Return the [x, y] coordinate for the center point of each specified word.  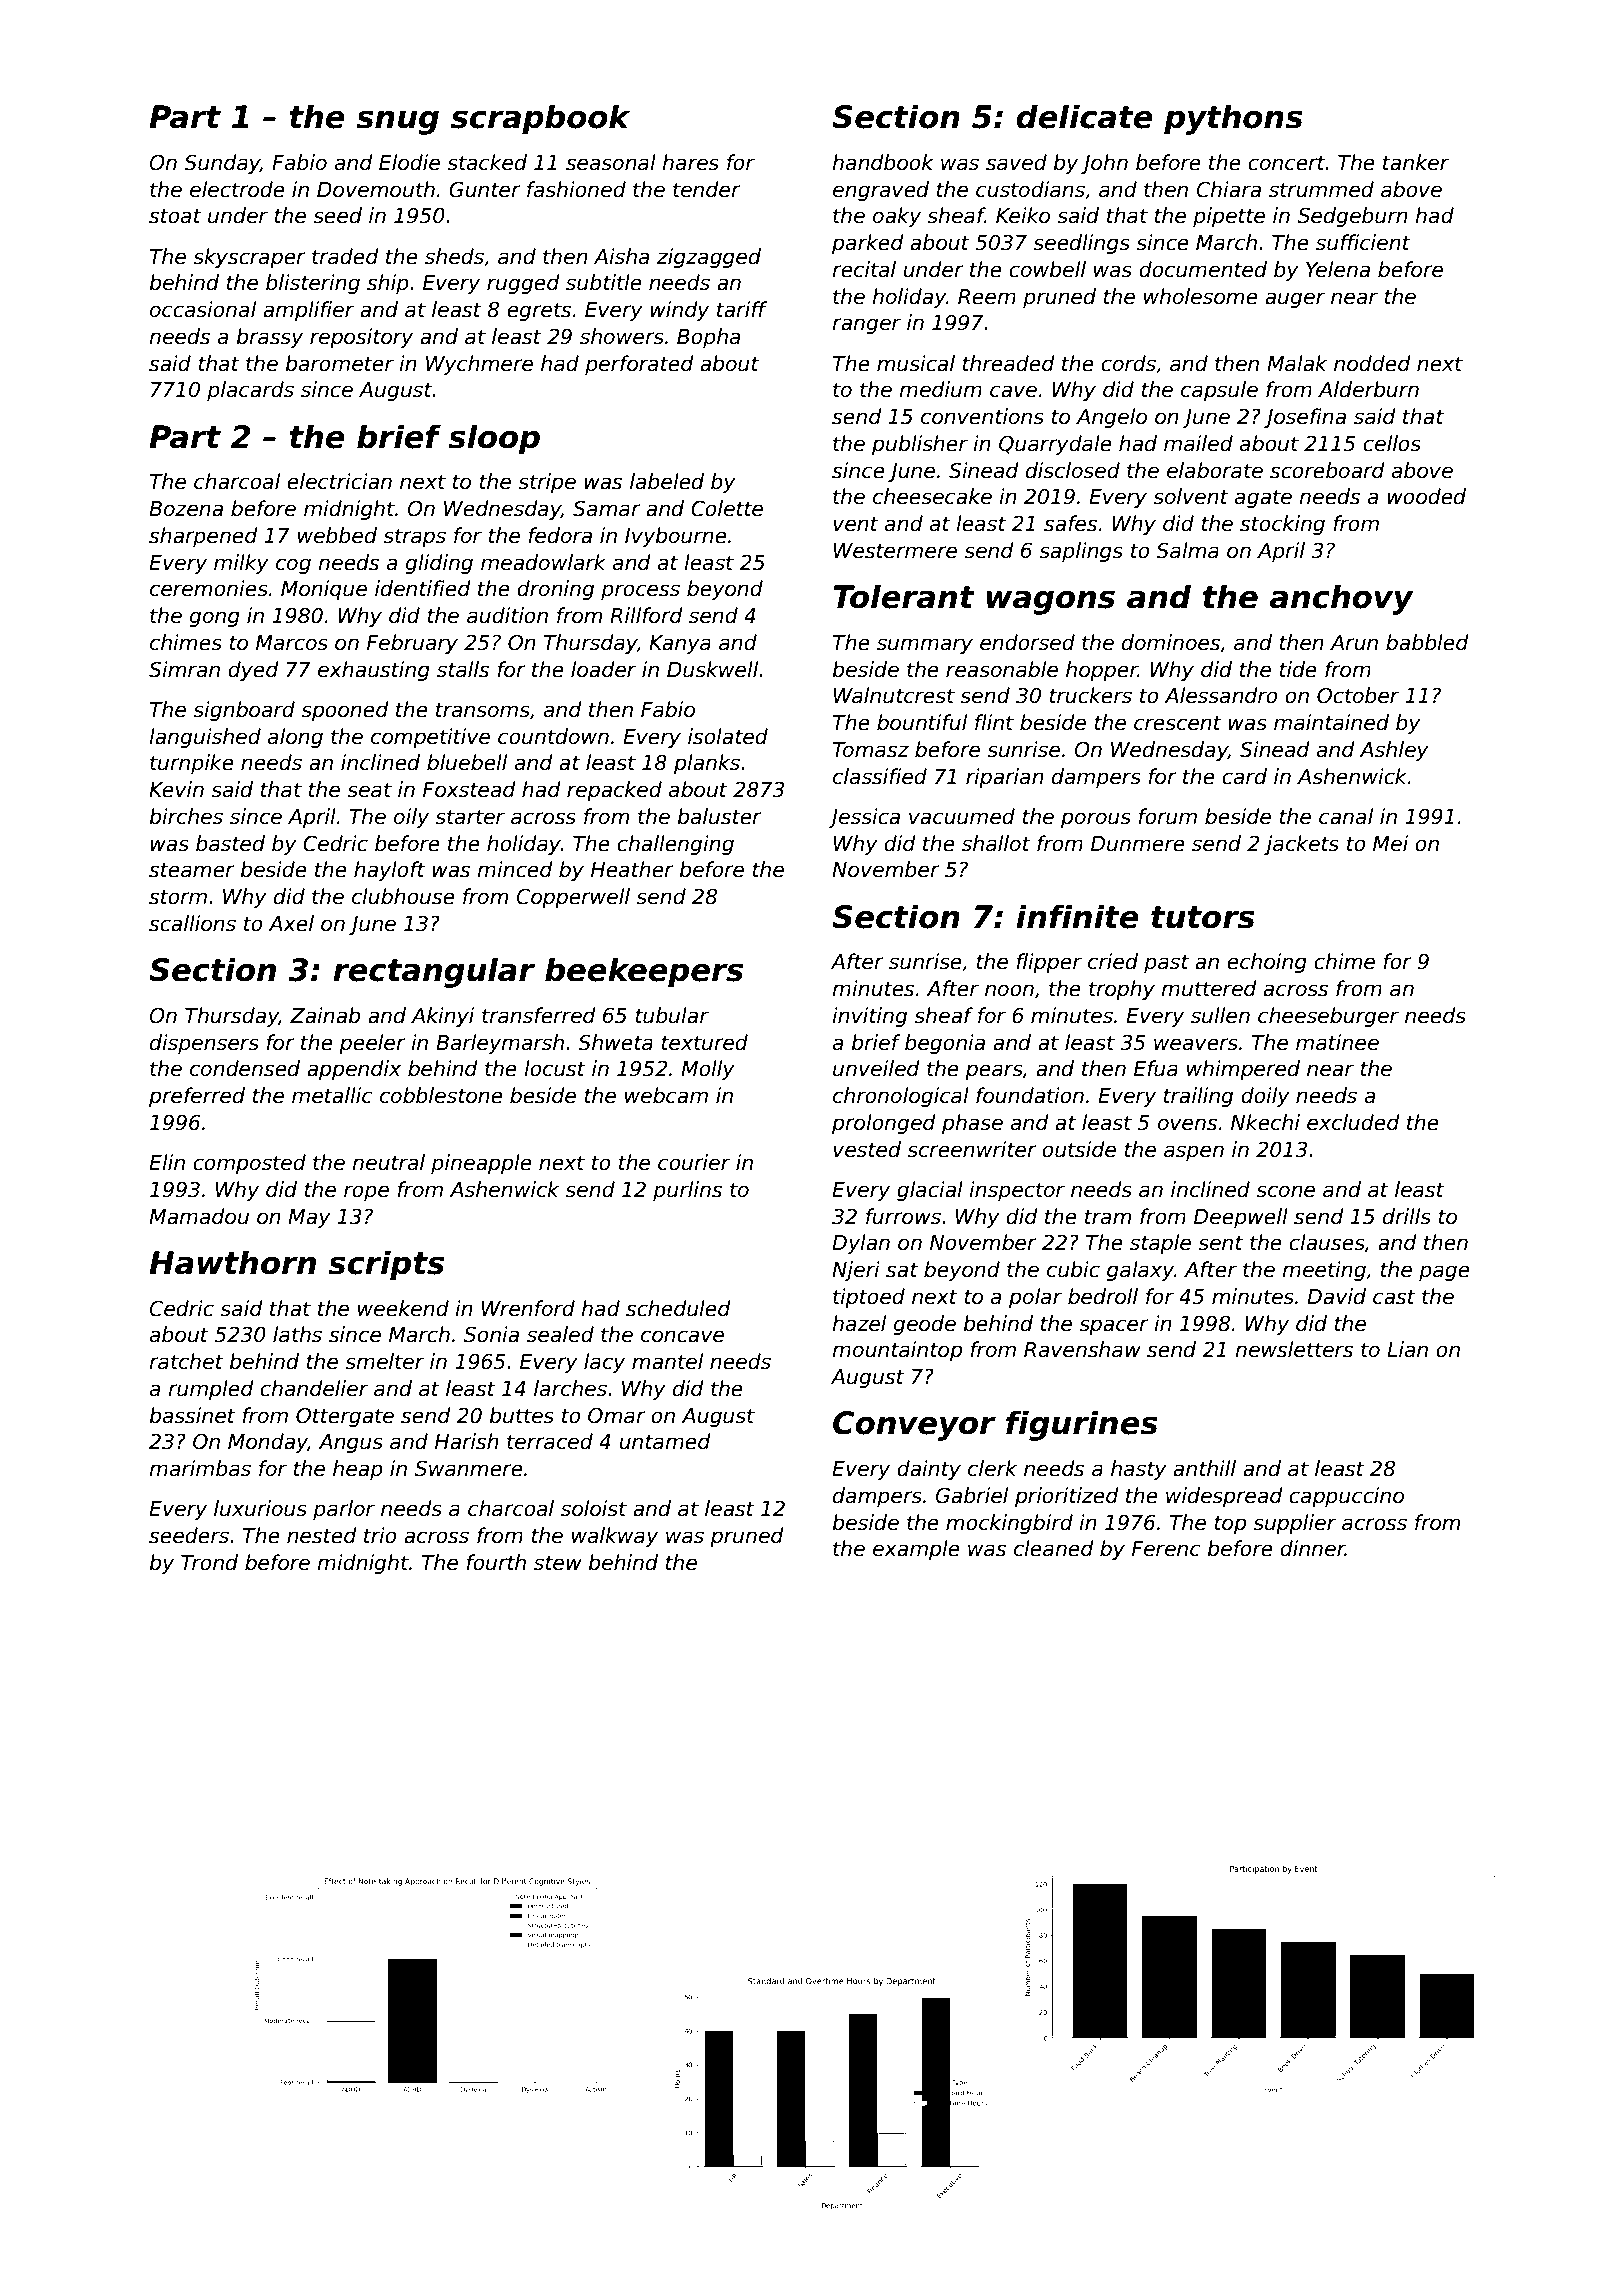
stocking [1282, 525]
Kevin [176, 789]
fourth [496, 1562]
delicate [1084, 116]
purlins [687, 1191]
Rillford [646, 615]
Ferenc [1166, 1549]
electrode [237, 189]
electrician [339, 481]
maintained [1331, 722]
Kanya [680, 644]
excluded [1353, 1122]
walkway [615, 1537]
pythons [1233, 119]
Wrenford [528, 1308]
